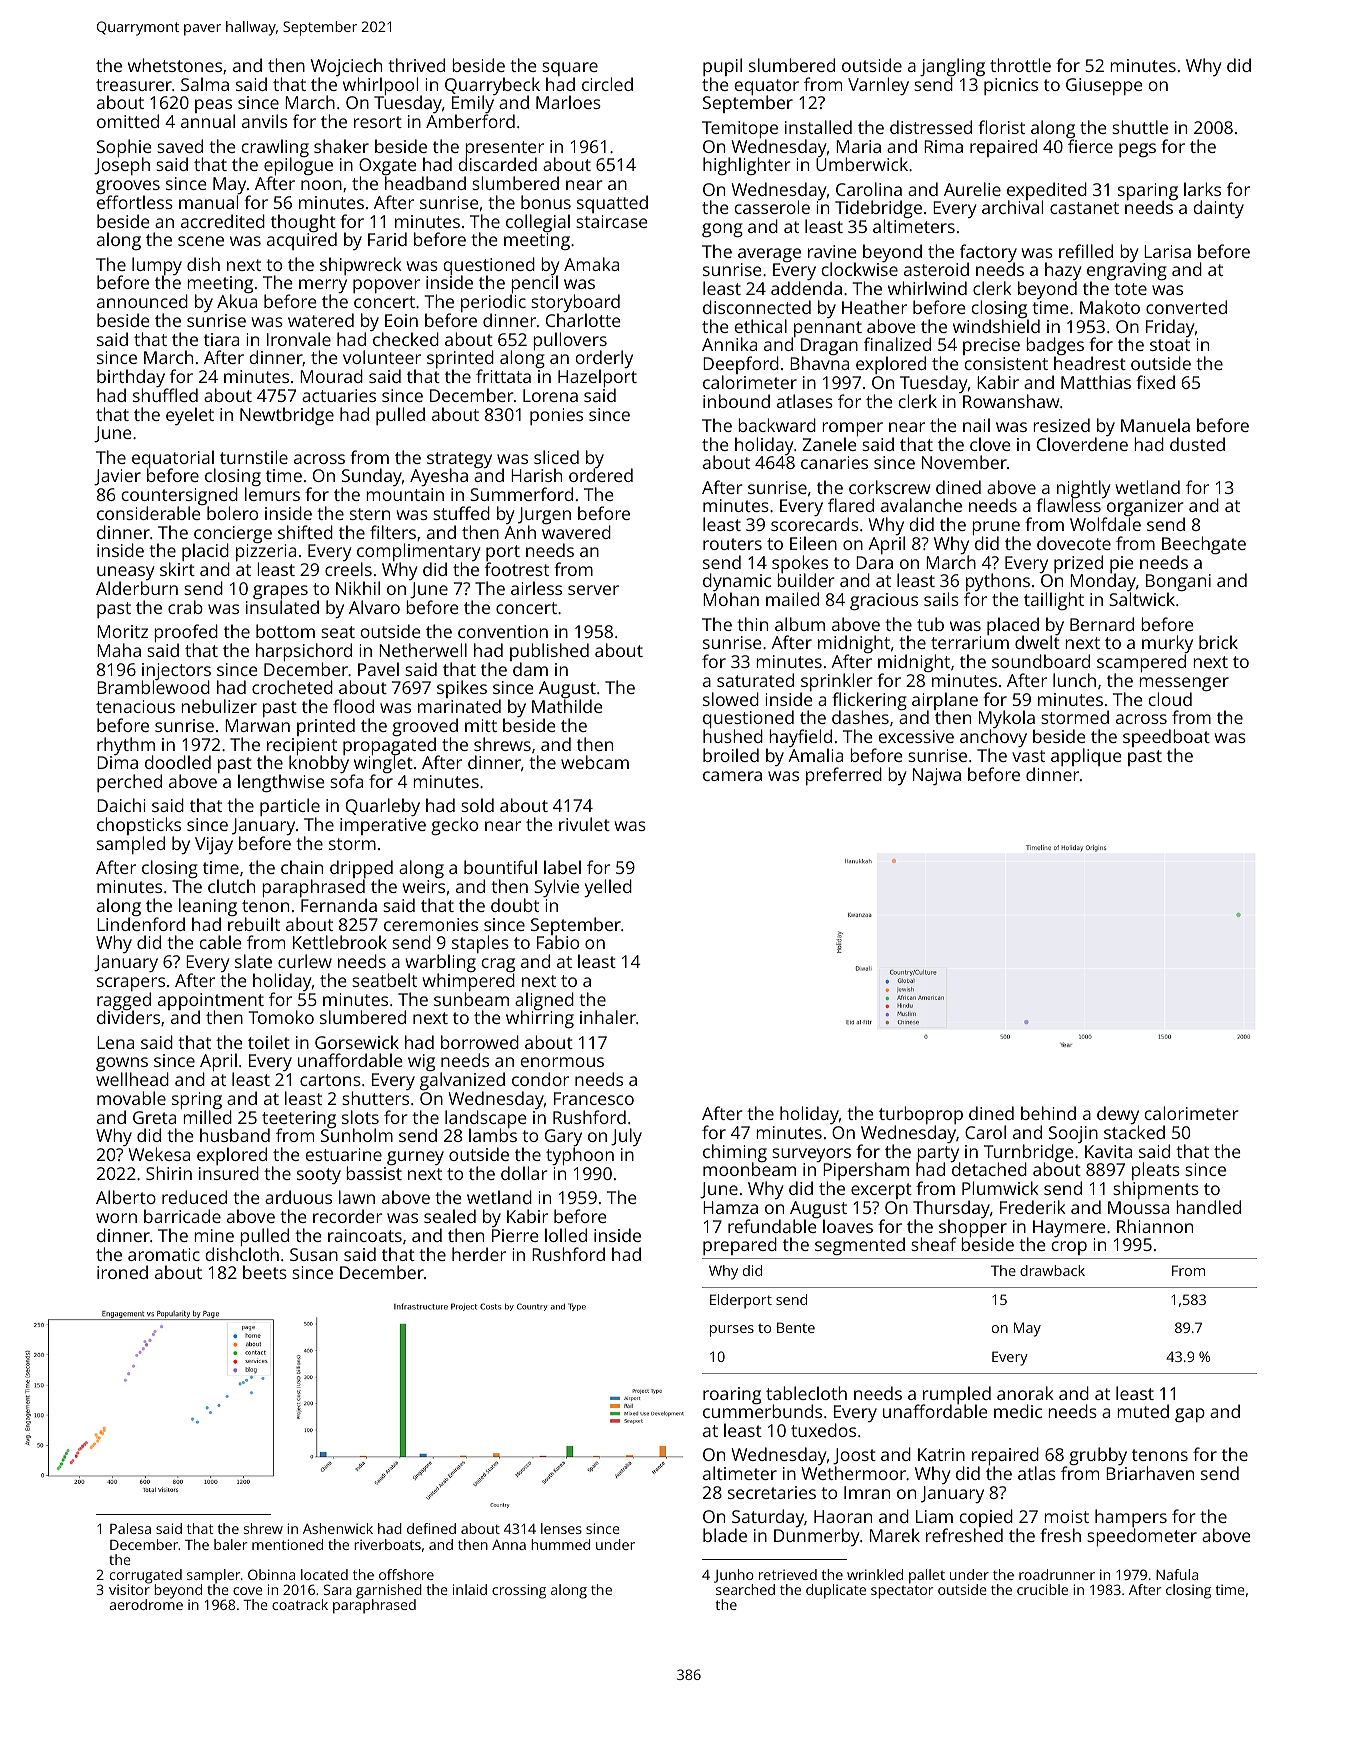 This screenshot has height=1751, width=1353. I want to click on movable, so click(131, 1098).
